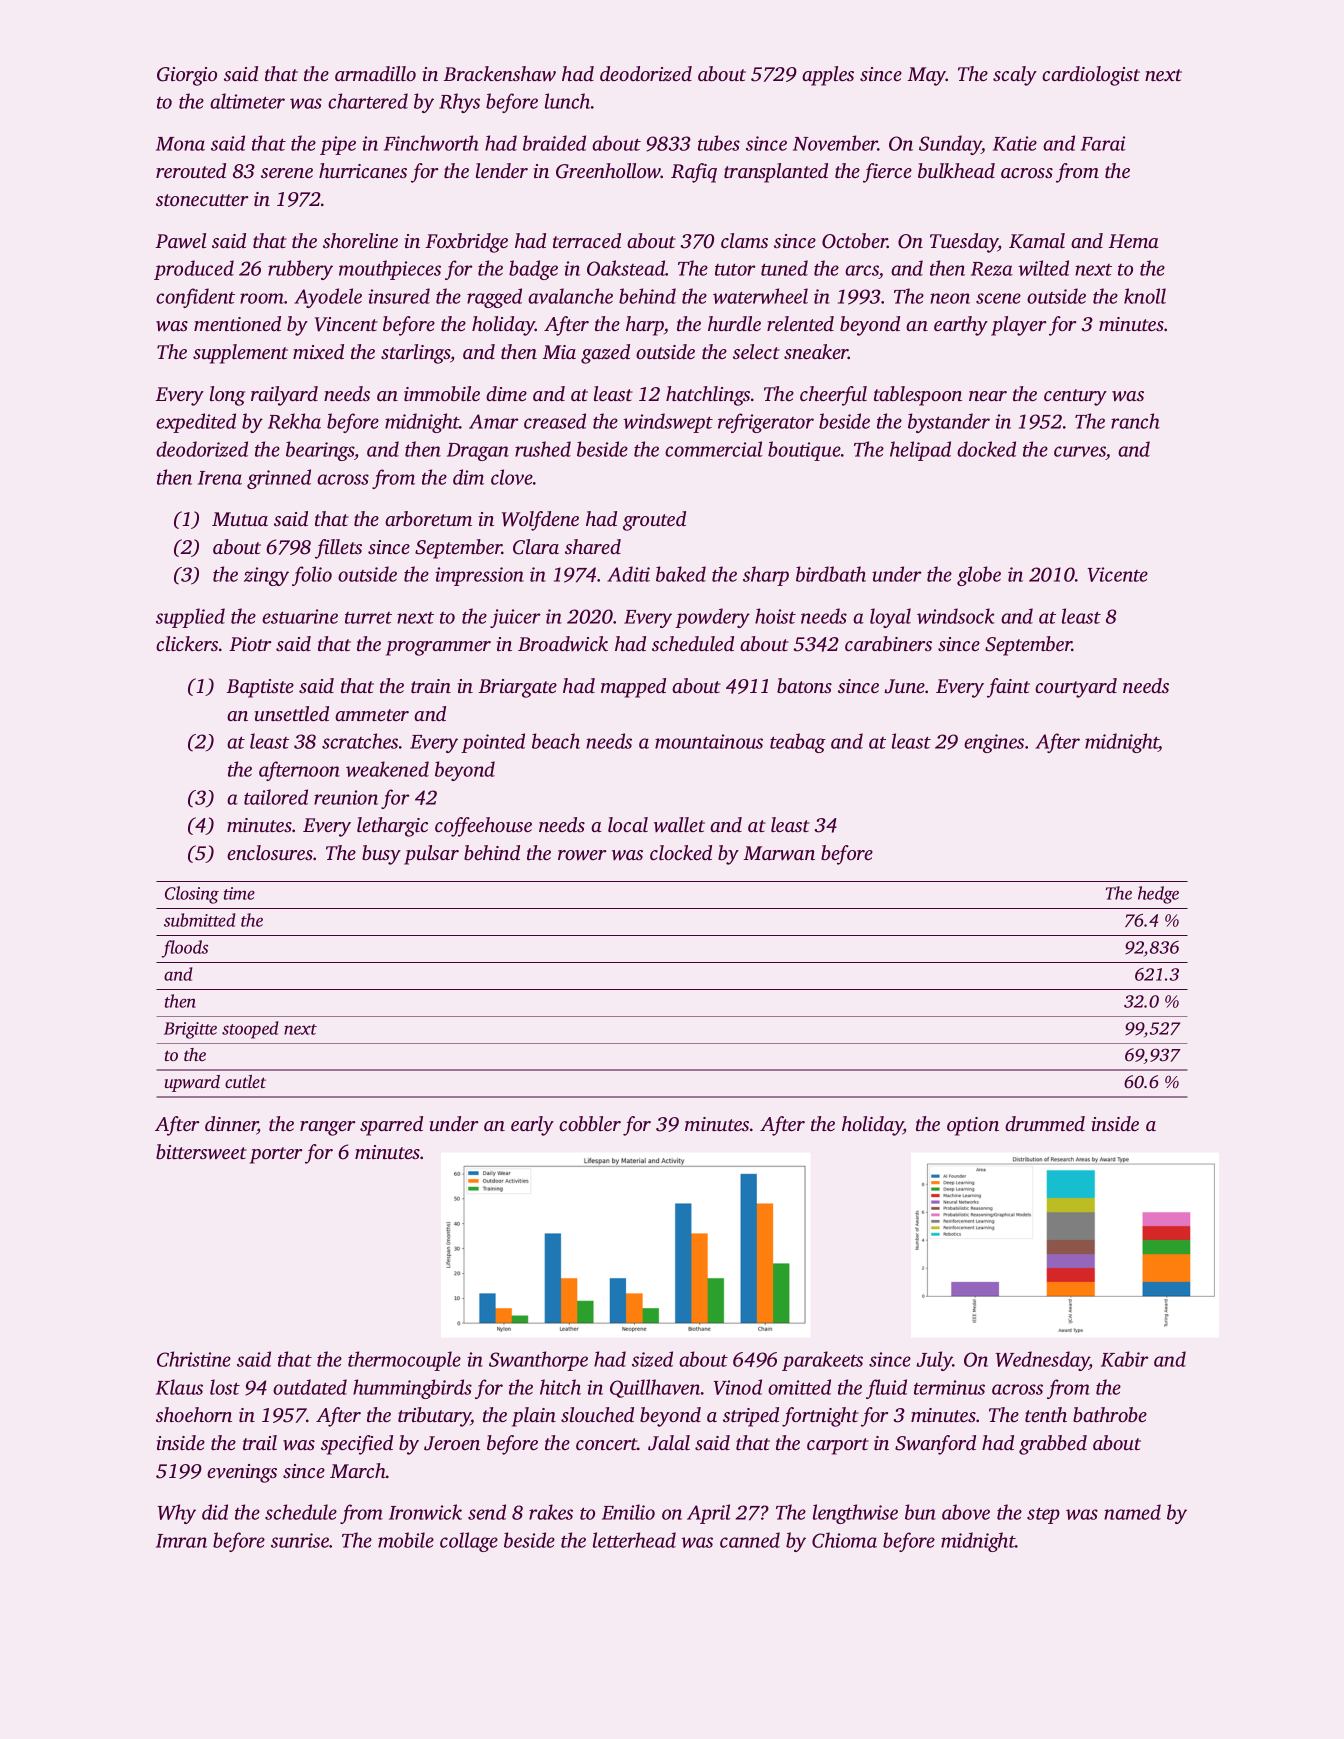 This page has height=1739, width=1344. Describe the element at coordinates (590, 1123) in the page. I see `cobbler` at that location.
